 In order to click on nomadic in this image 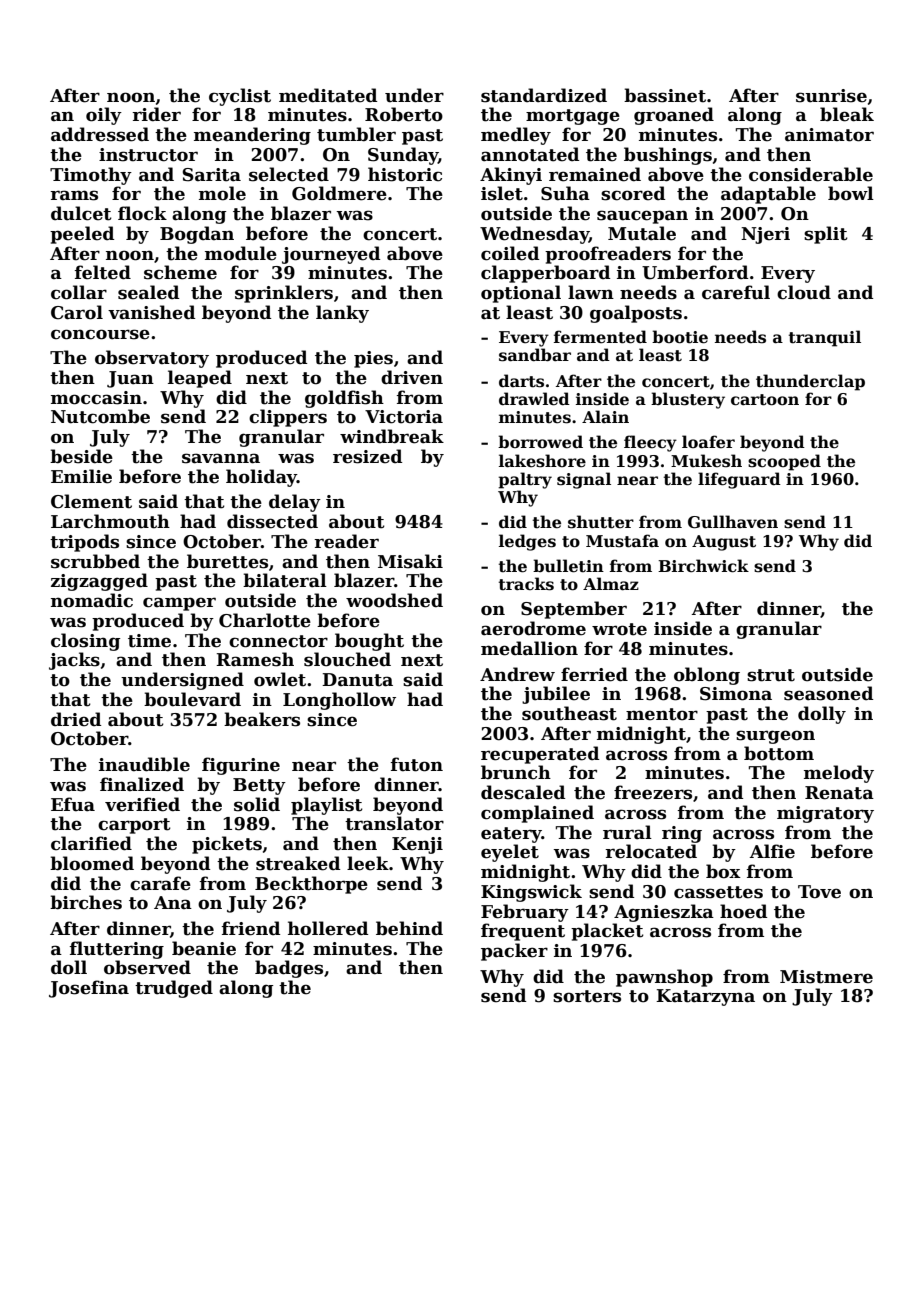, I will do `click(92, 600)`.
